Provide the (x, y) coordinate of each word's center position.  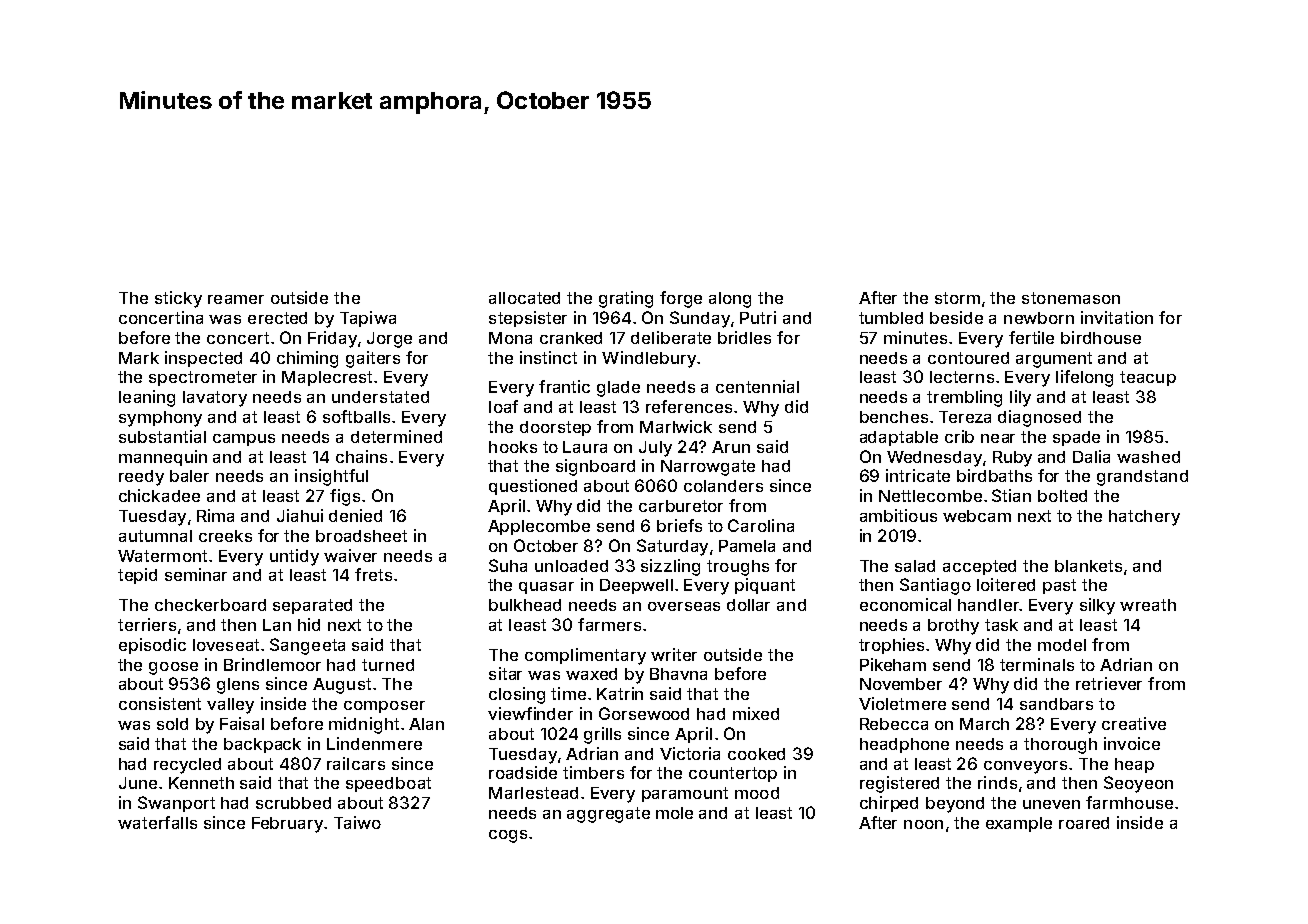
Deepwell (636, 586)
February (287, 825)
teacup (1148, 378)
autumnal (155, 536)
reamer (236, 299)
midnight (364, 725)
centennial (757, 386)
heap (1134, 765)
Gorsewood (644, 713)
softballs (356, 416)
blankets (1088, 566)
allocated (524, 298)
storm (957, 298)
